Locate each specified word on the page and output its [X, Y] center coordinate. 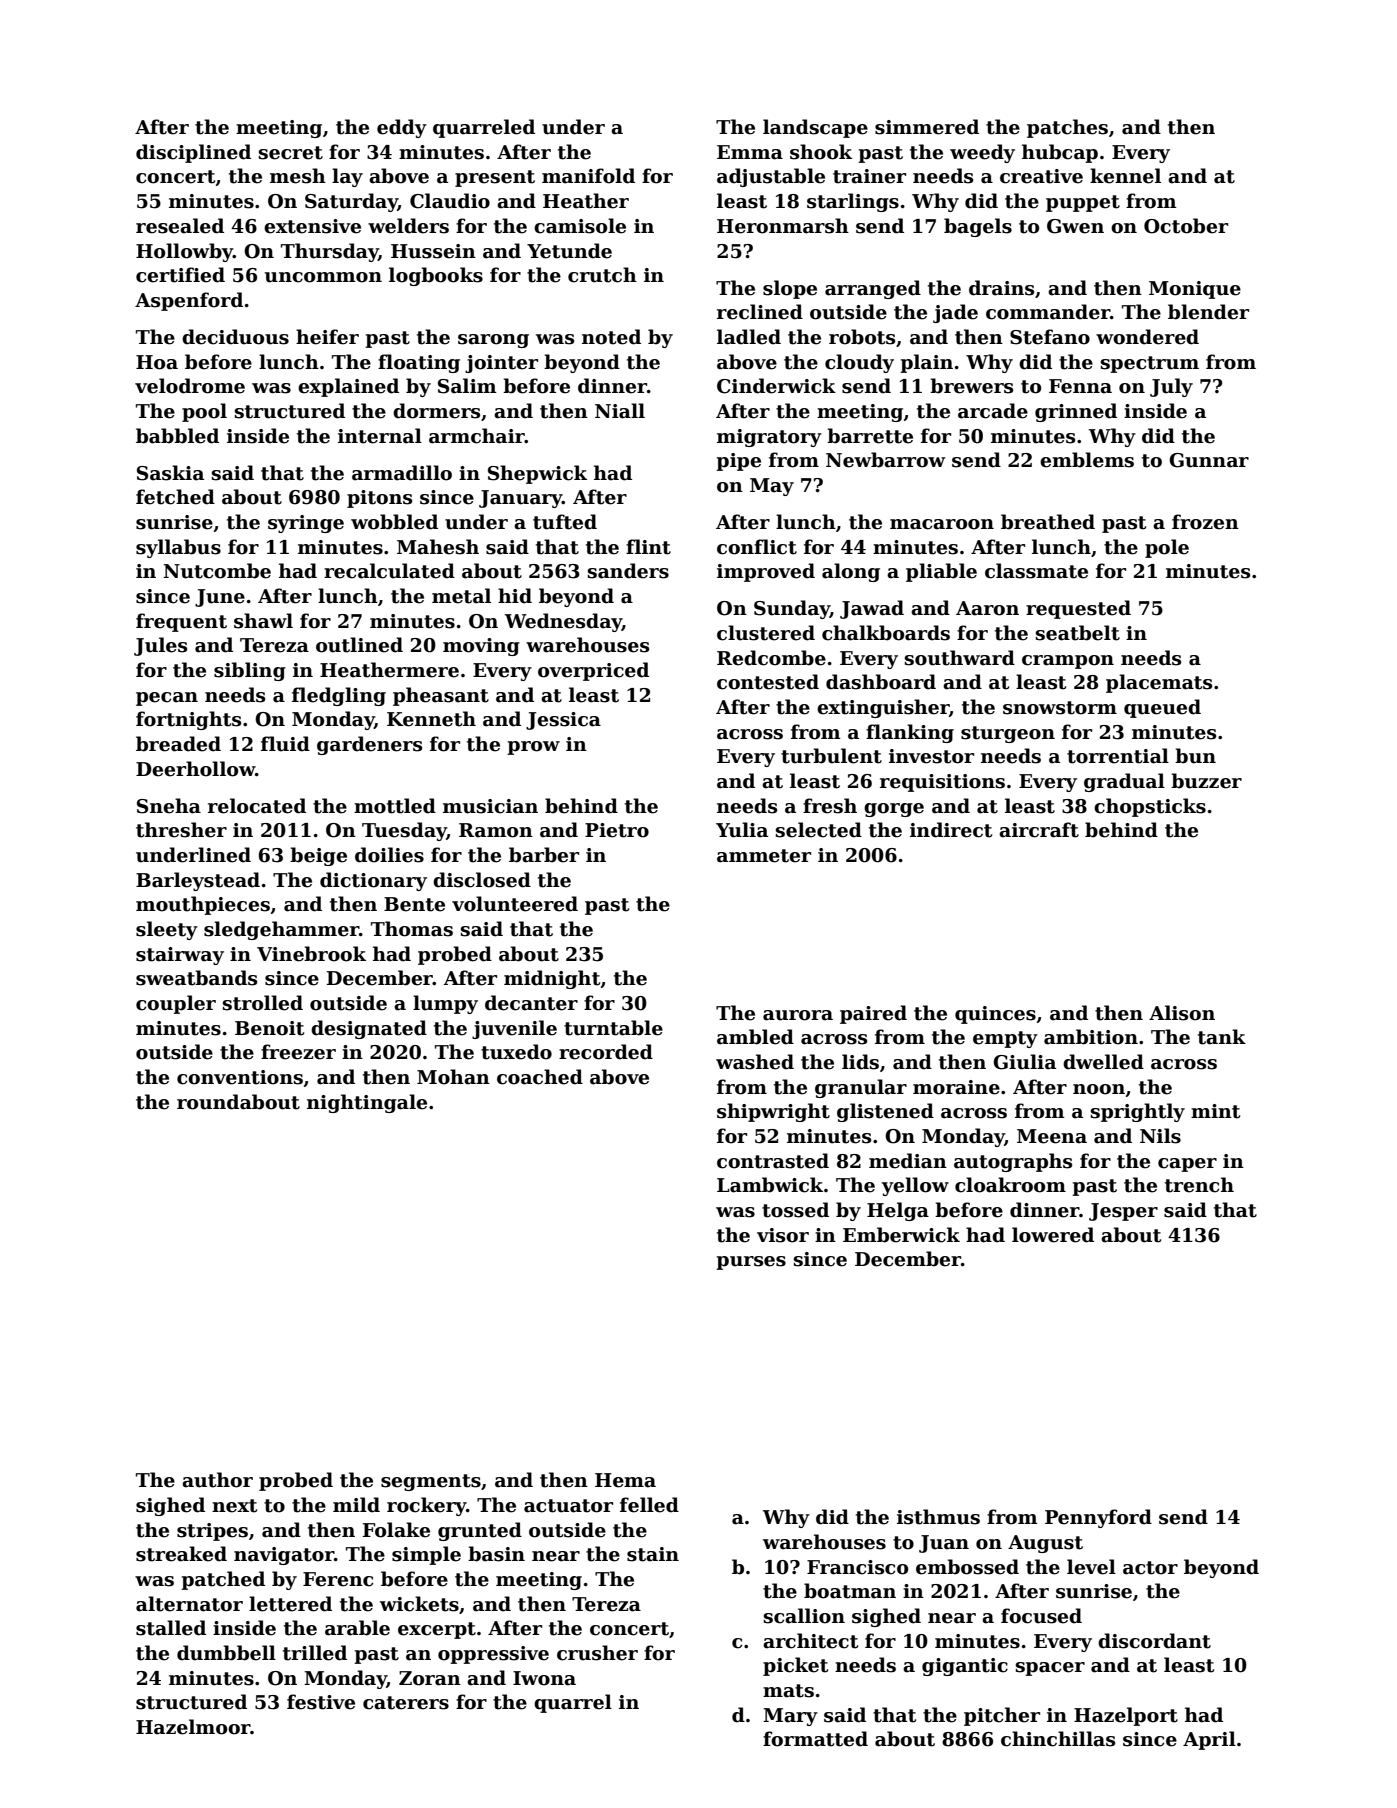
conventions [240, 1077]
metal [461, 596]
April [1209, 1740]
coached [540, 1077]
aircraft [1039, 830]
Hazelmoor [193, 1727]
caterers [406, 1703]
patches [1067, 128]
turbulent [831, 756]
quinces [995, 1015]
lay [347, 177]
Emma [750, 152]
